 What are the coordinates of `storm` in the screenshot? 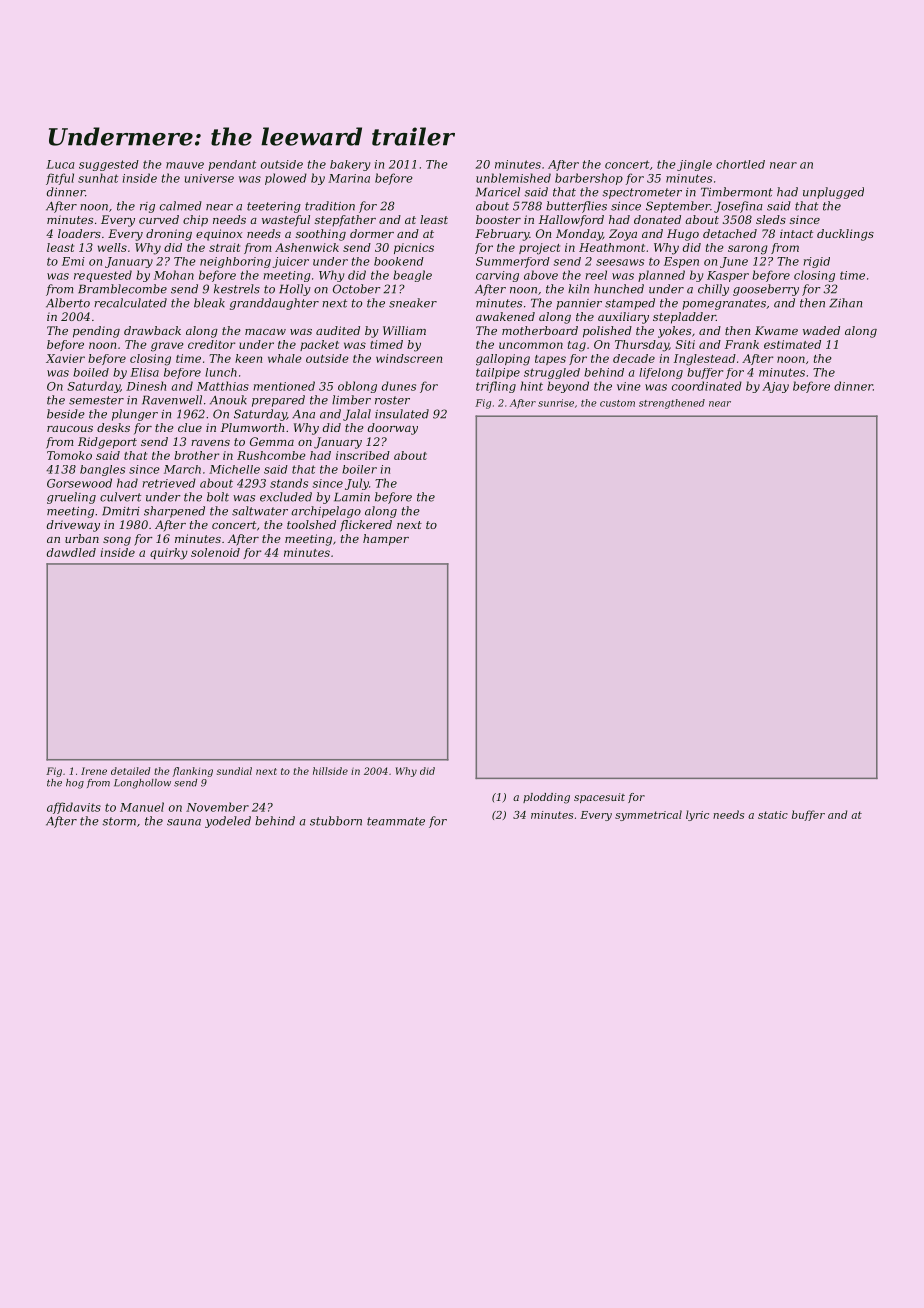 It's located at (119, 821).
